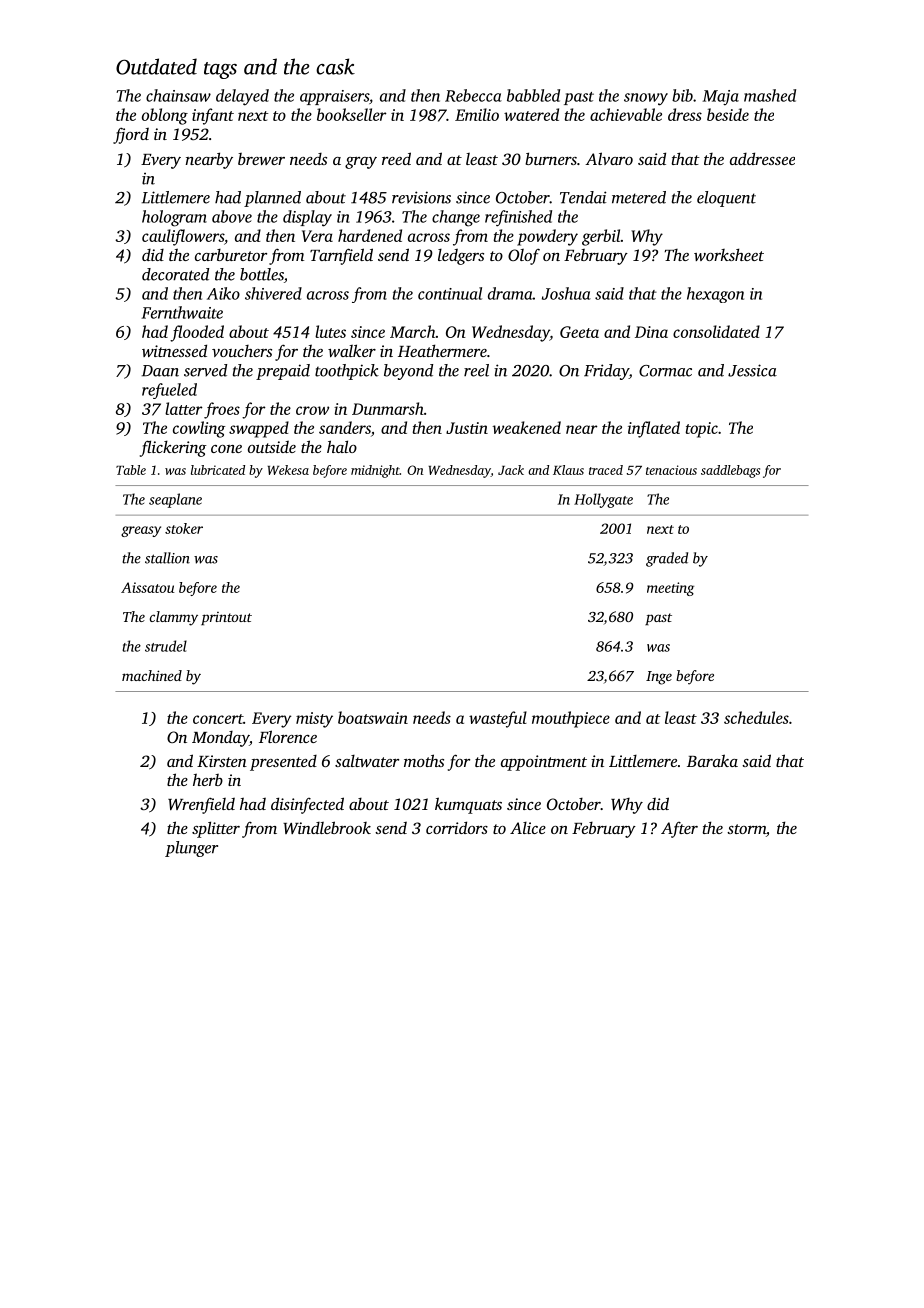 This page has height=1308, width=924. I want to click on Aiko, so click(223, 293).
